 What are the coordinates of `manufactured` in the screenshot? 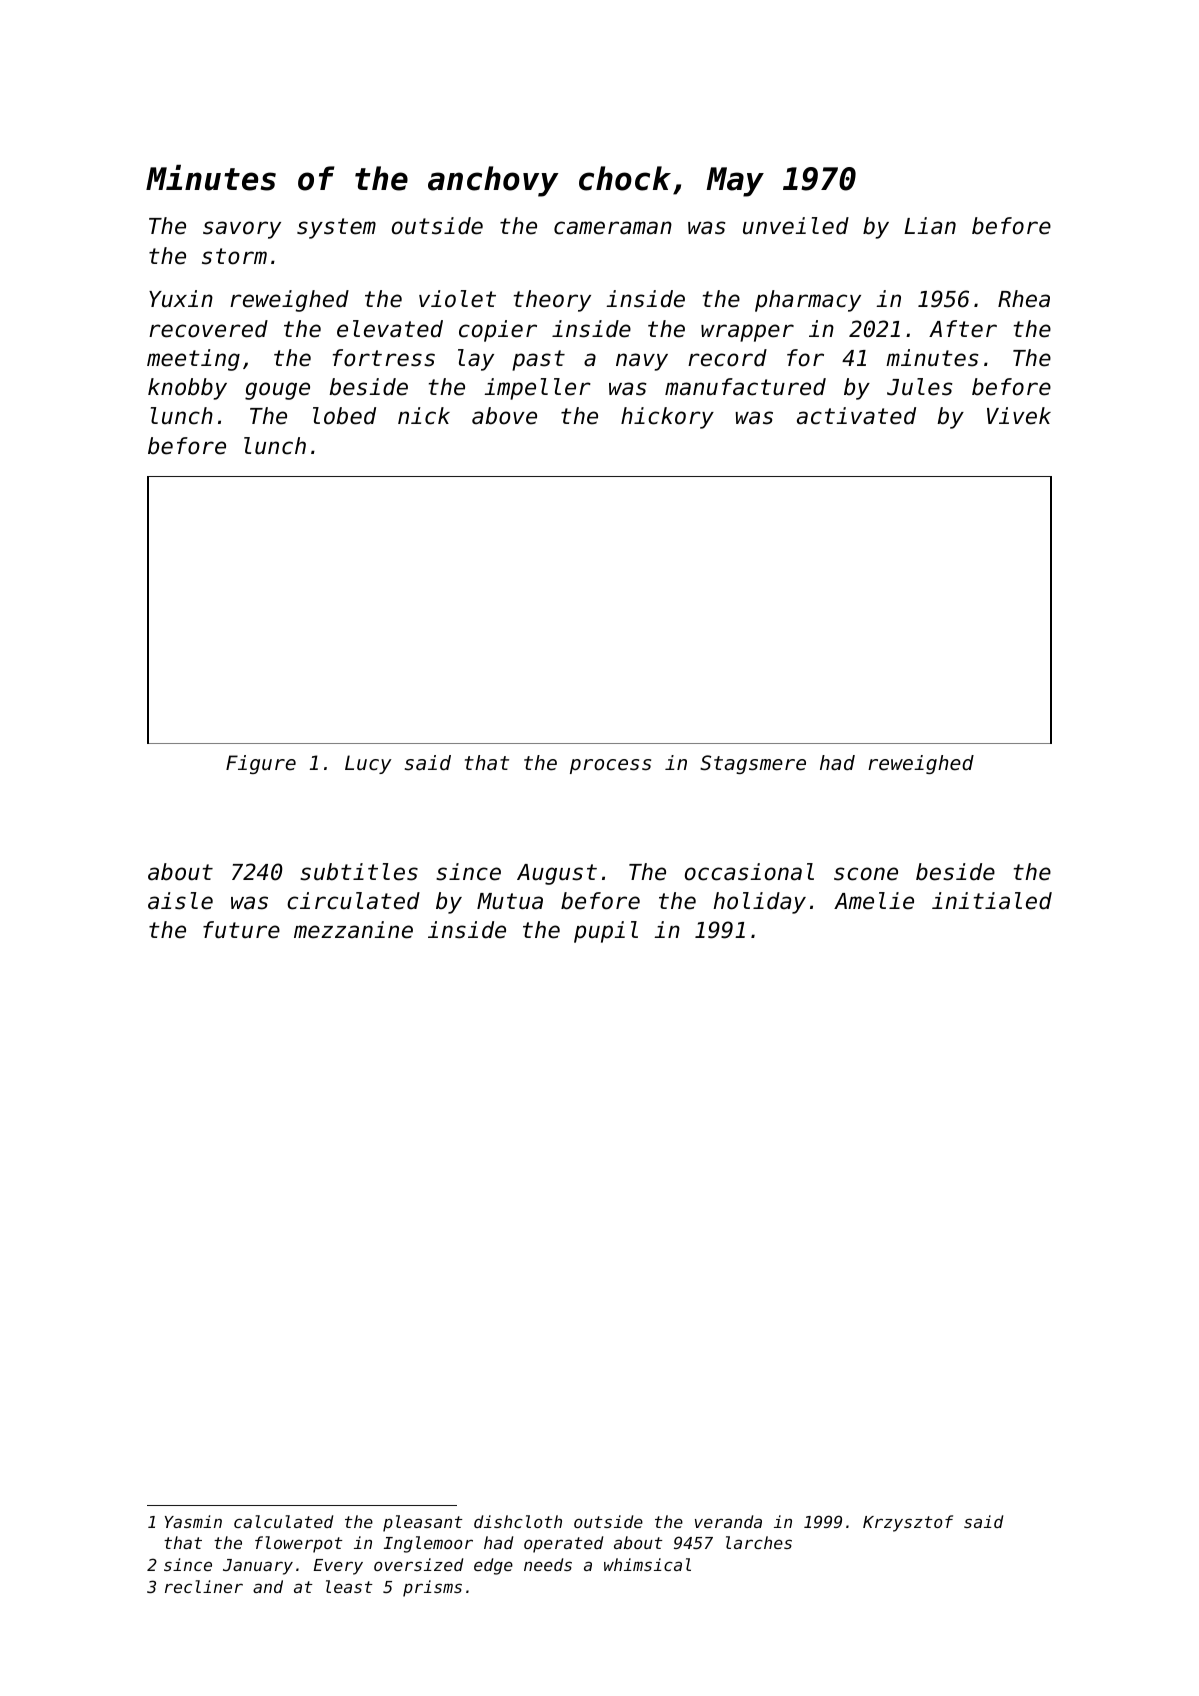 It's located at (745, 387).
